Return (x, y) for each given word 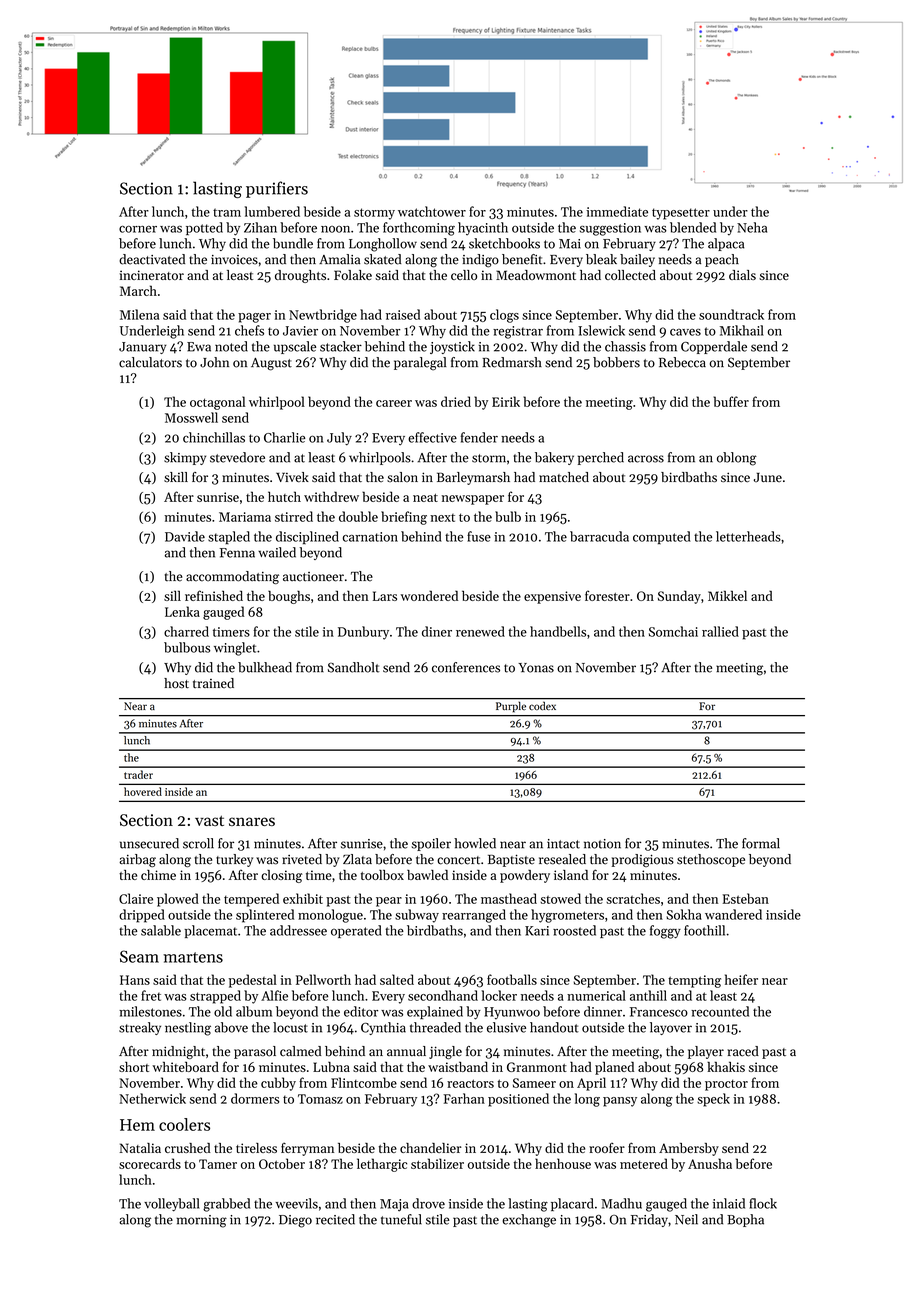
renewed (480, 631)
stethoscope (711, 860)
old (223, 1011)
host (176, 683)
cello (464, 275)
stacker (341, 346)
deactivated (152, 259)
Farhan (464, 1098)
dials (742, 275)
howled (475, 843)
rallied (720, 631)
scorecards (150, 1163)
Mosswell (191, 417)
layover (671, 1028)
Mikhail (742, 330)
